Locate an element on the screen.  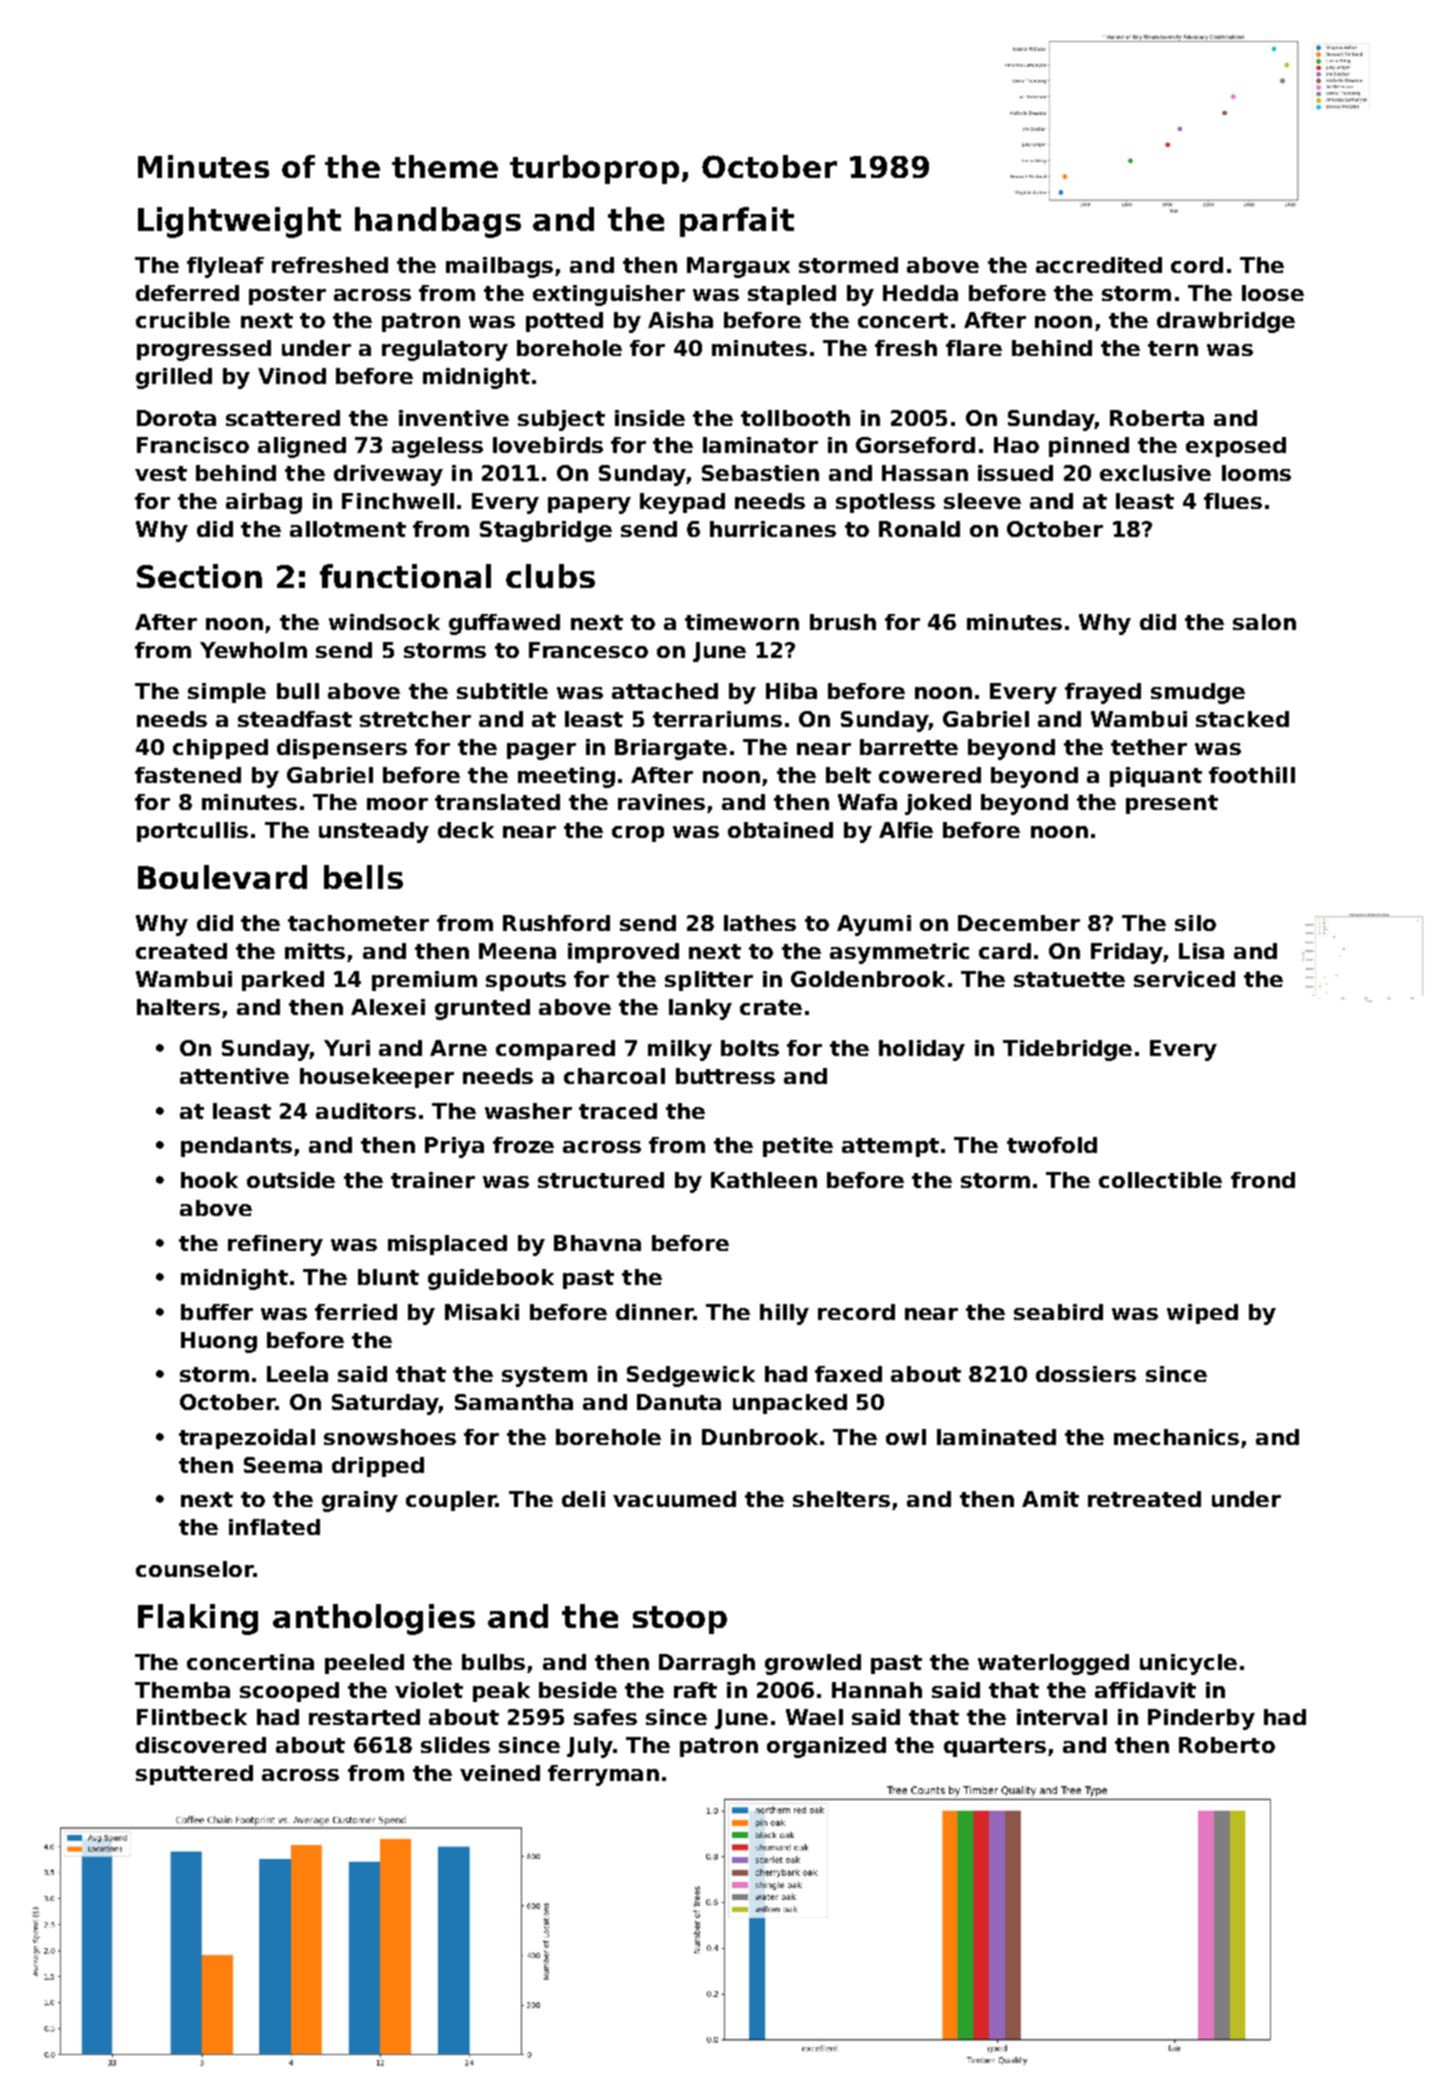
handbags is located at coordinates (438, 222).
